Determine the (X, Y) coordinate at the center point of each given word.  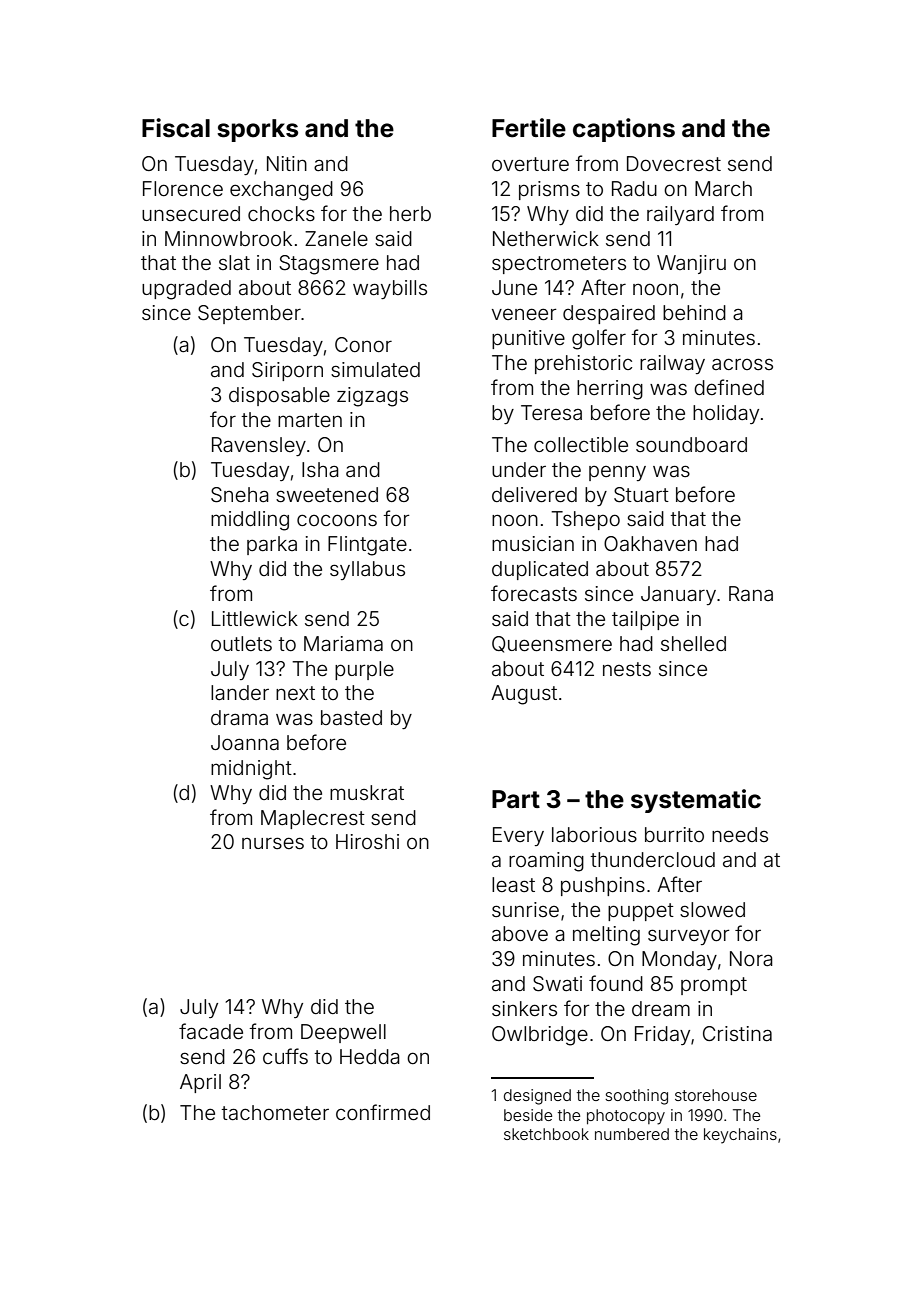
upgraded (186, 290)
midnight (251, 770)
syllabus (367, 570)
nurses (273, 843)
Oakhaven (650, 543)
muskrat (367, 792)
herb (410, 213)
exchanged (281, 191)
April (200, 1083)
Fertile (529, 128)
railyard (680, 215)
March (723, 188)
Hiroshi (367, 841)
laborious (594, 834)
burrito (674, 834)
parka (272, 545)
